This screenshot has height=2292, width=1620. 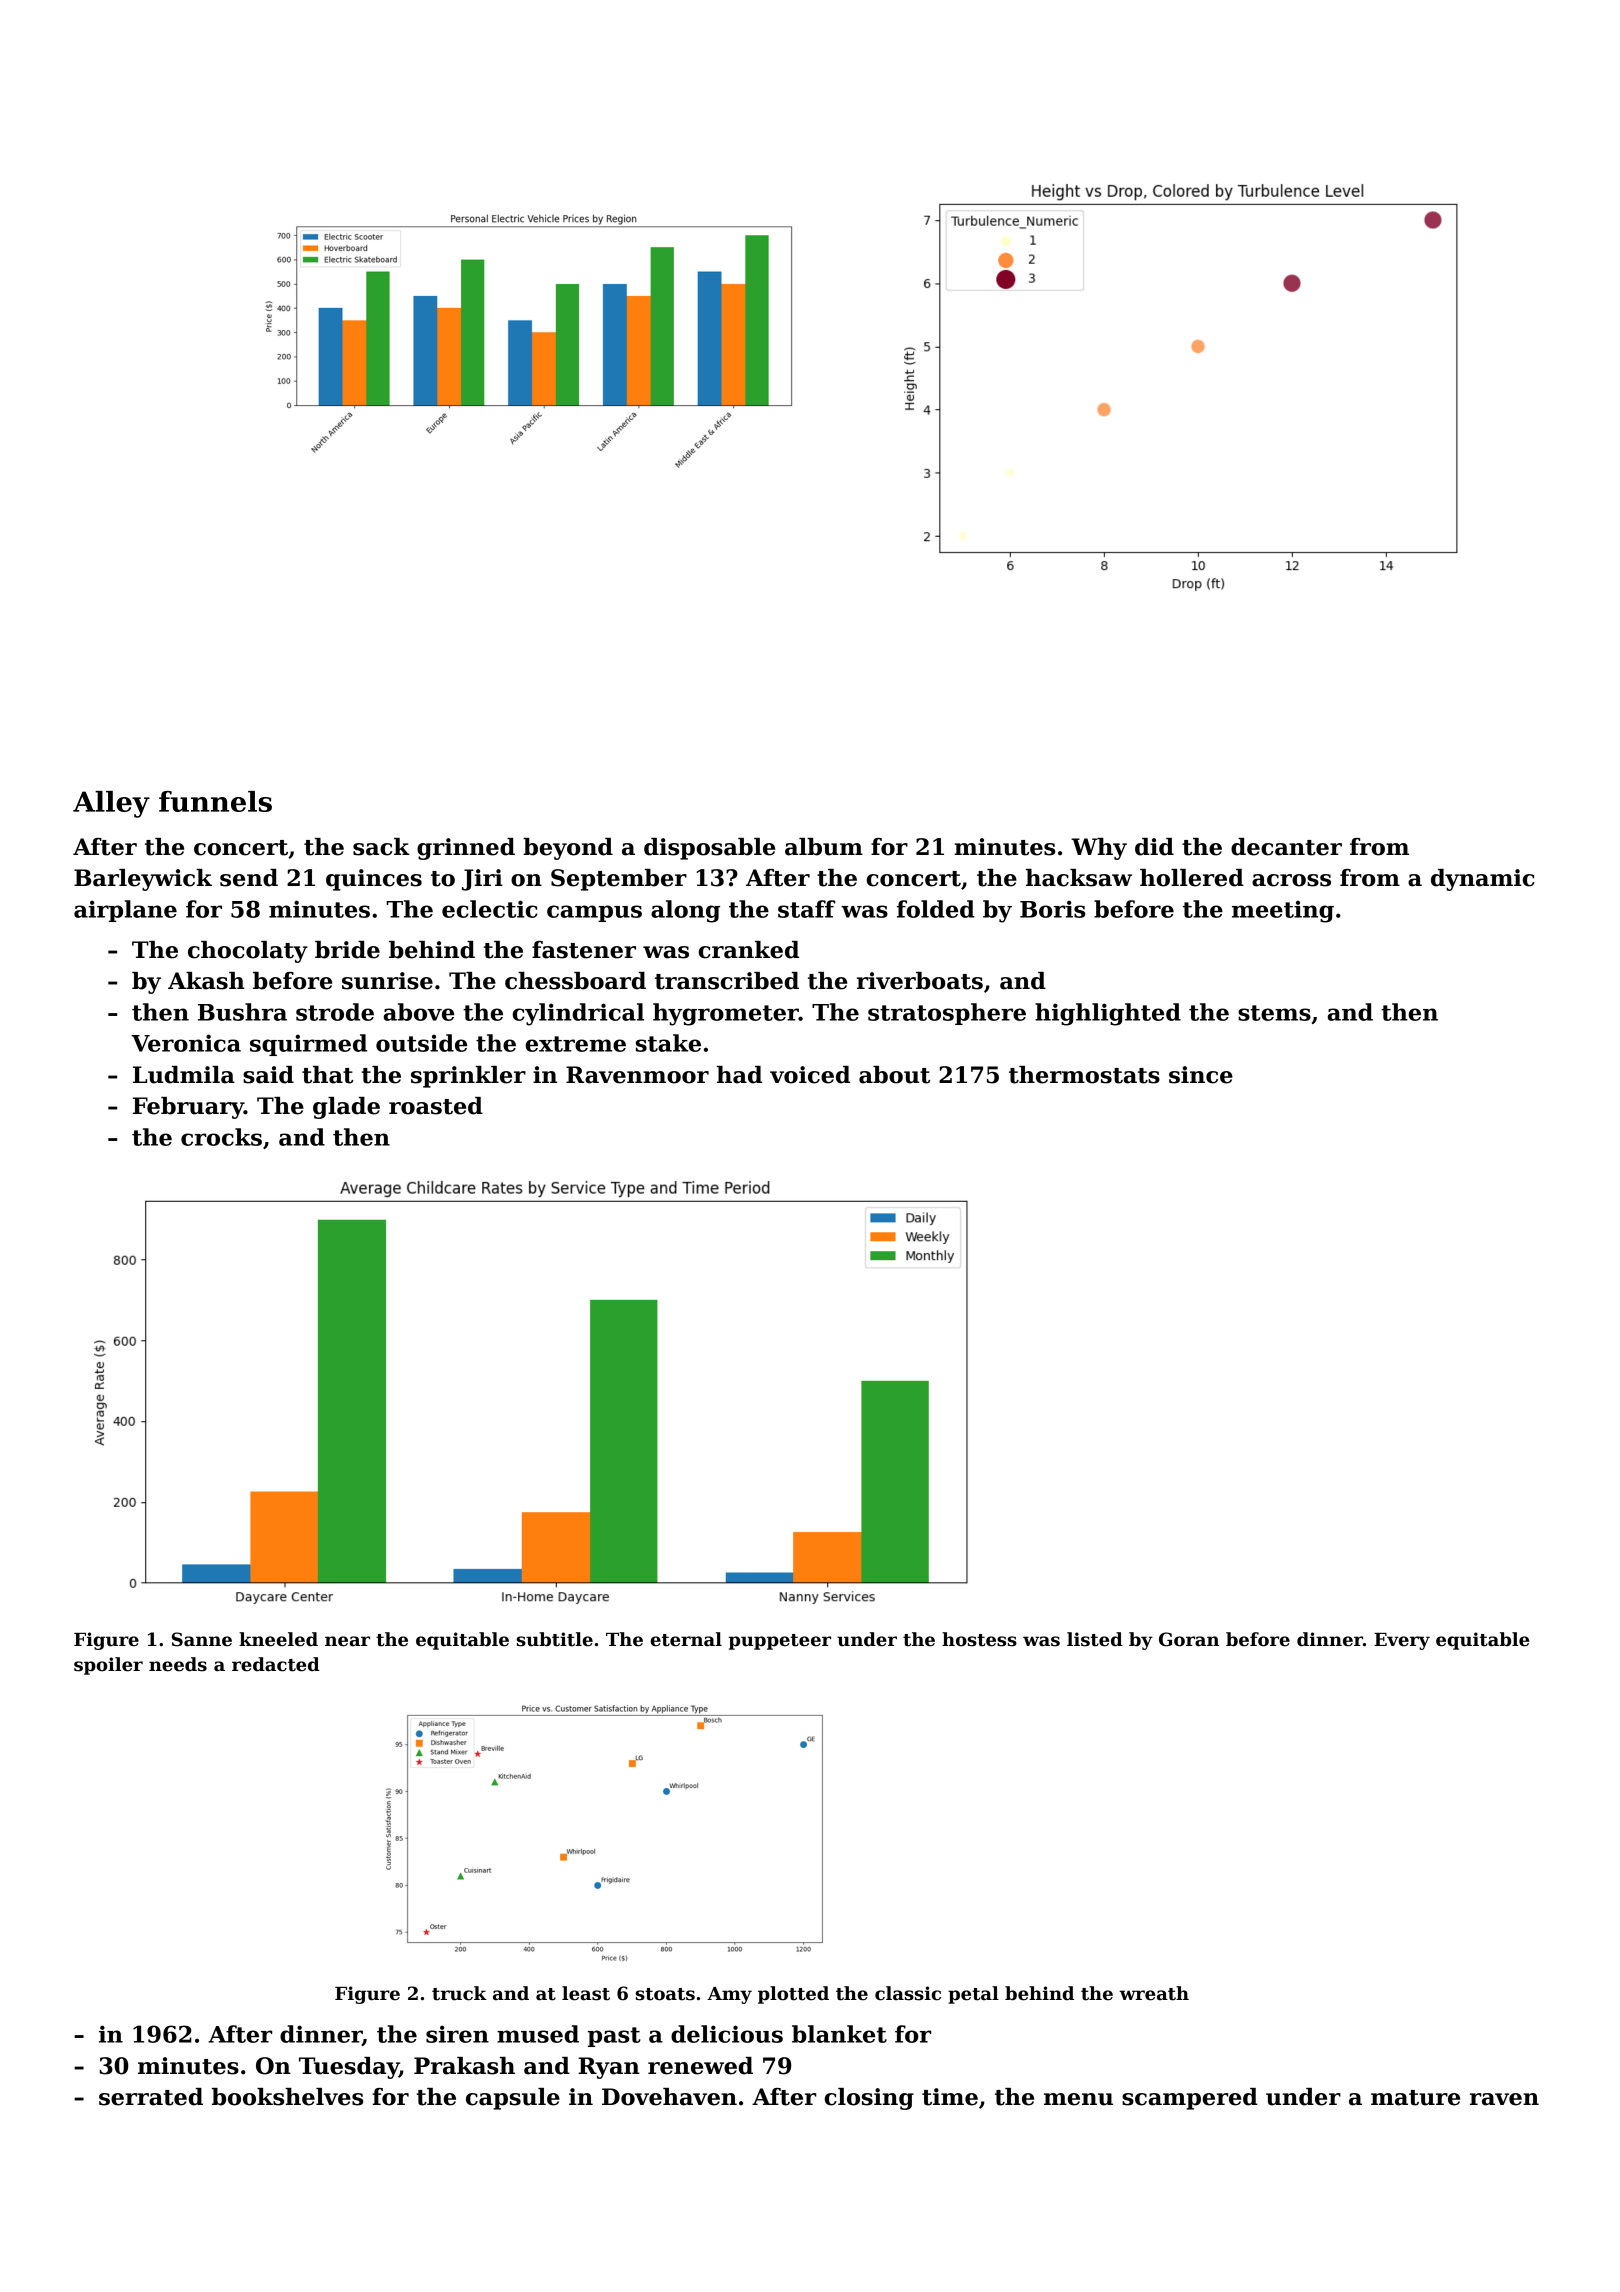 What do you see at coordinates (347, 1641) in the screenshot?
I see `near` at bounding box center [347, 1641].
